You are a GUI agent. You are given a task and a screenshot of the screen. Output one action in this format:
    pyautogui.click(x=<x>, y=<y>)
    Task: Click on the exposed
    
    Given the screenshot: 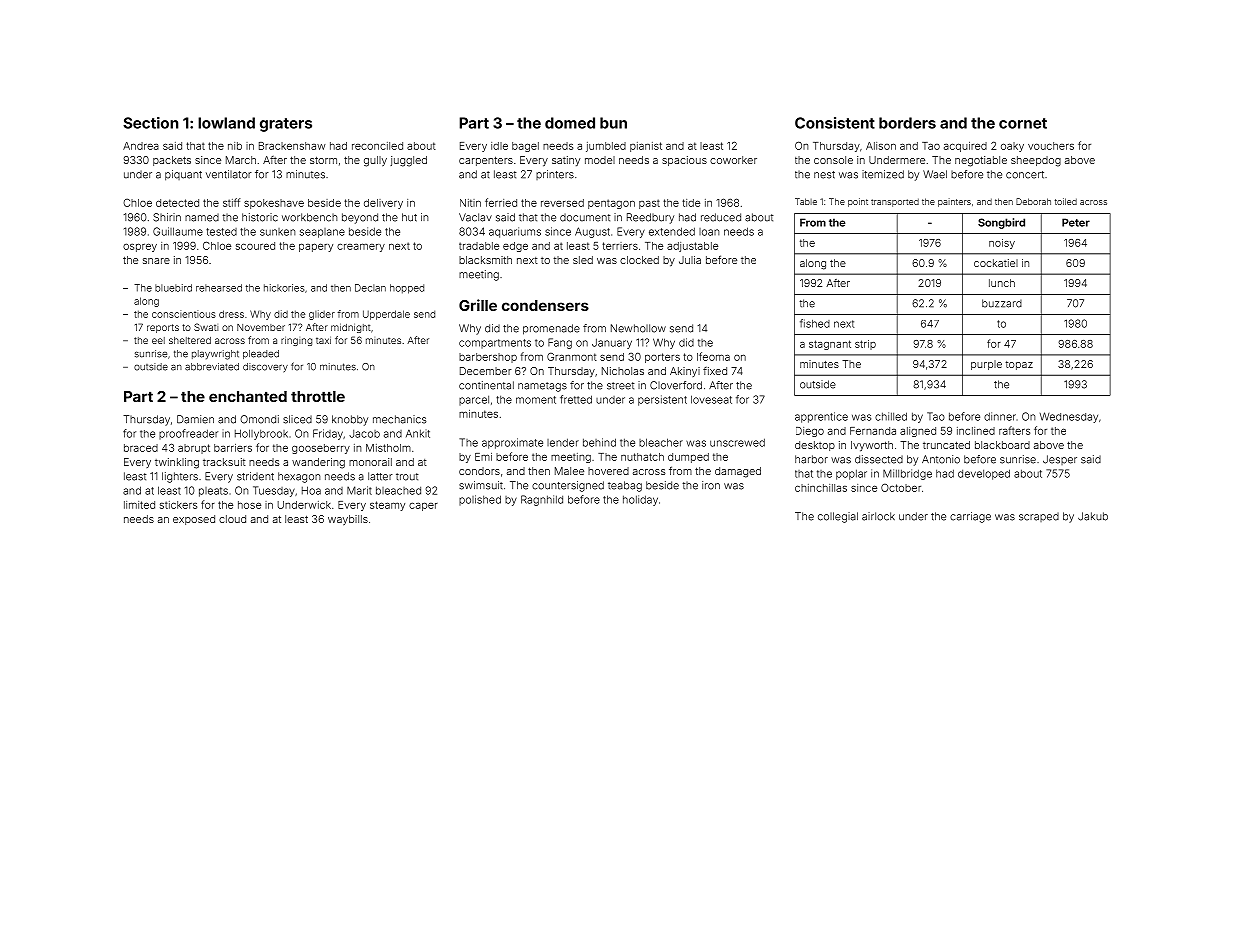 What is the action you would take?
    pyautogui.click(x=194, y=520)
